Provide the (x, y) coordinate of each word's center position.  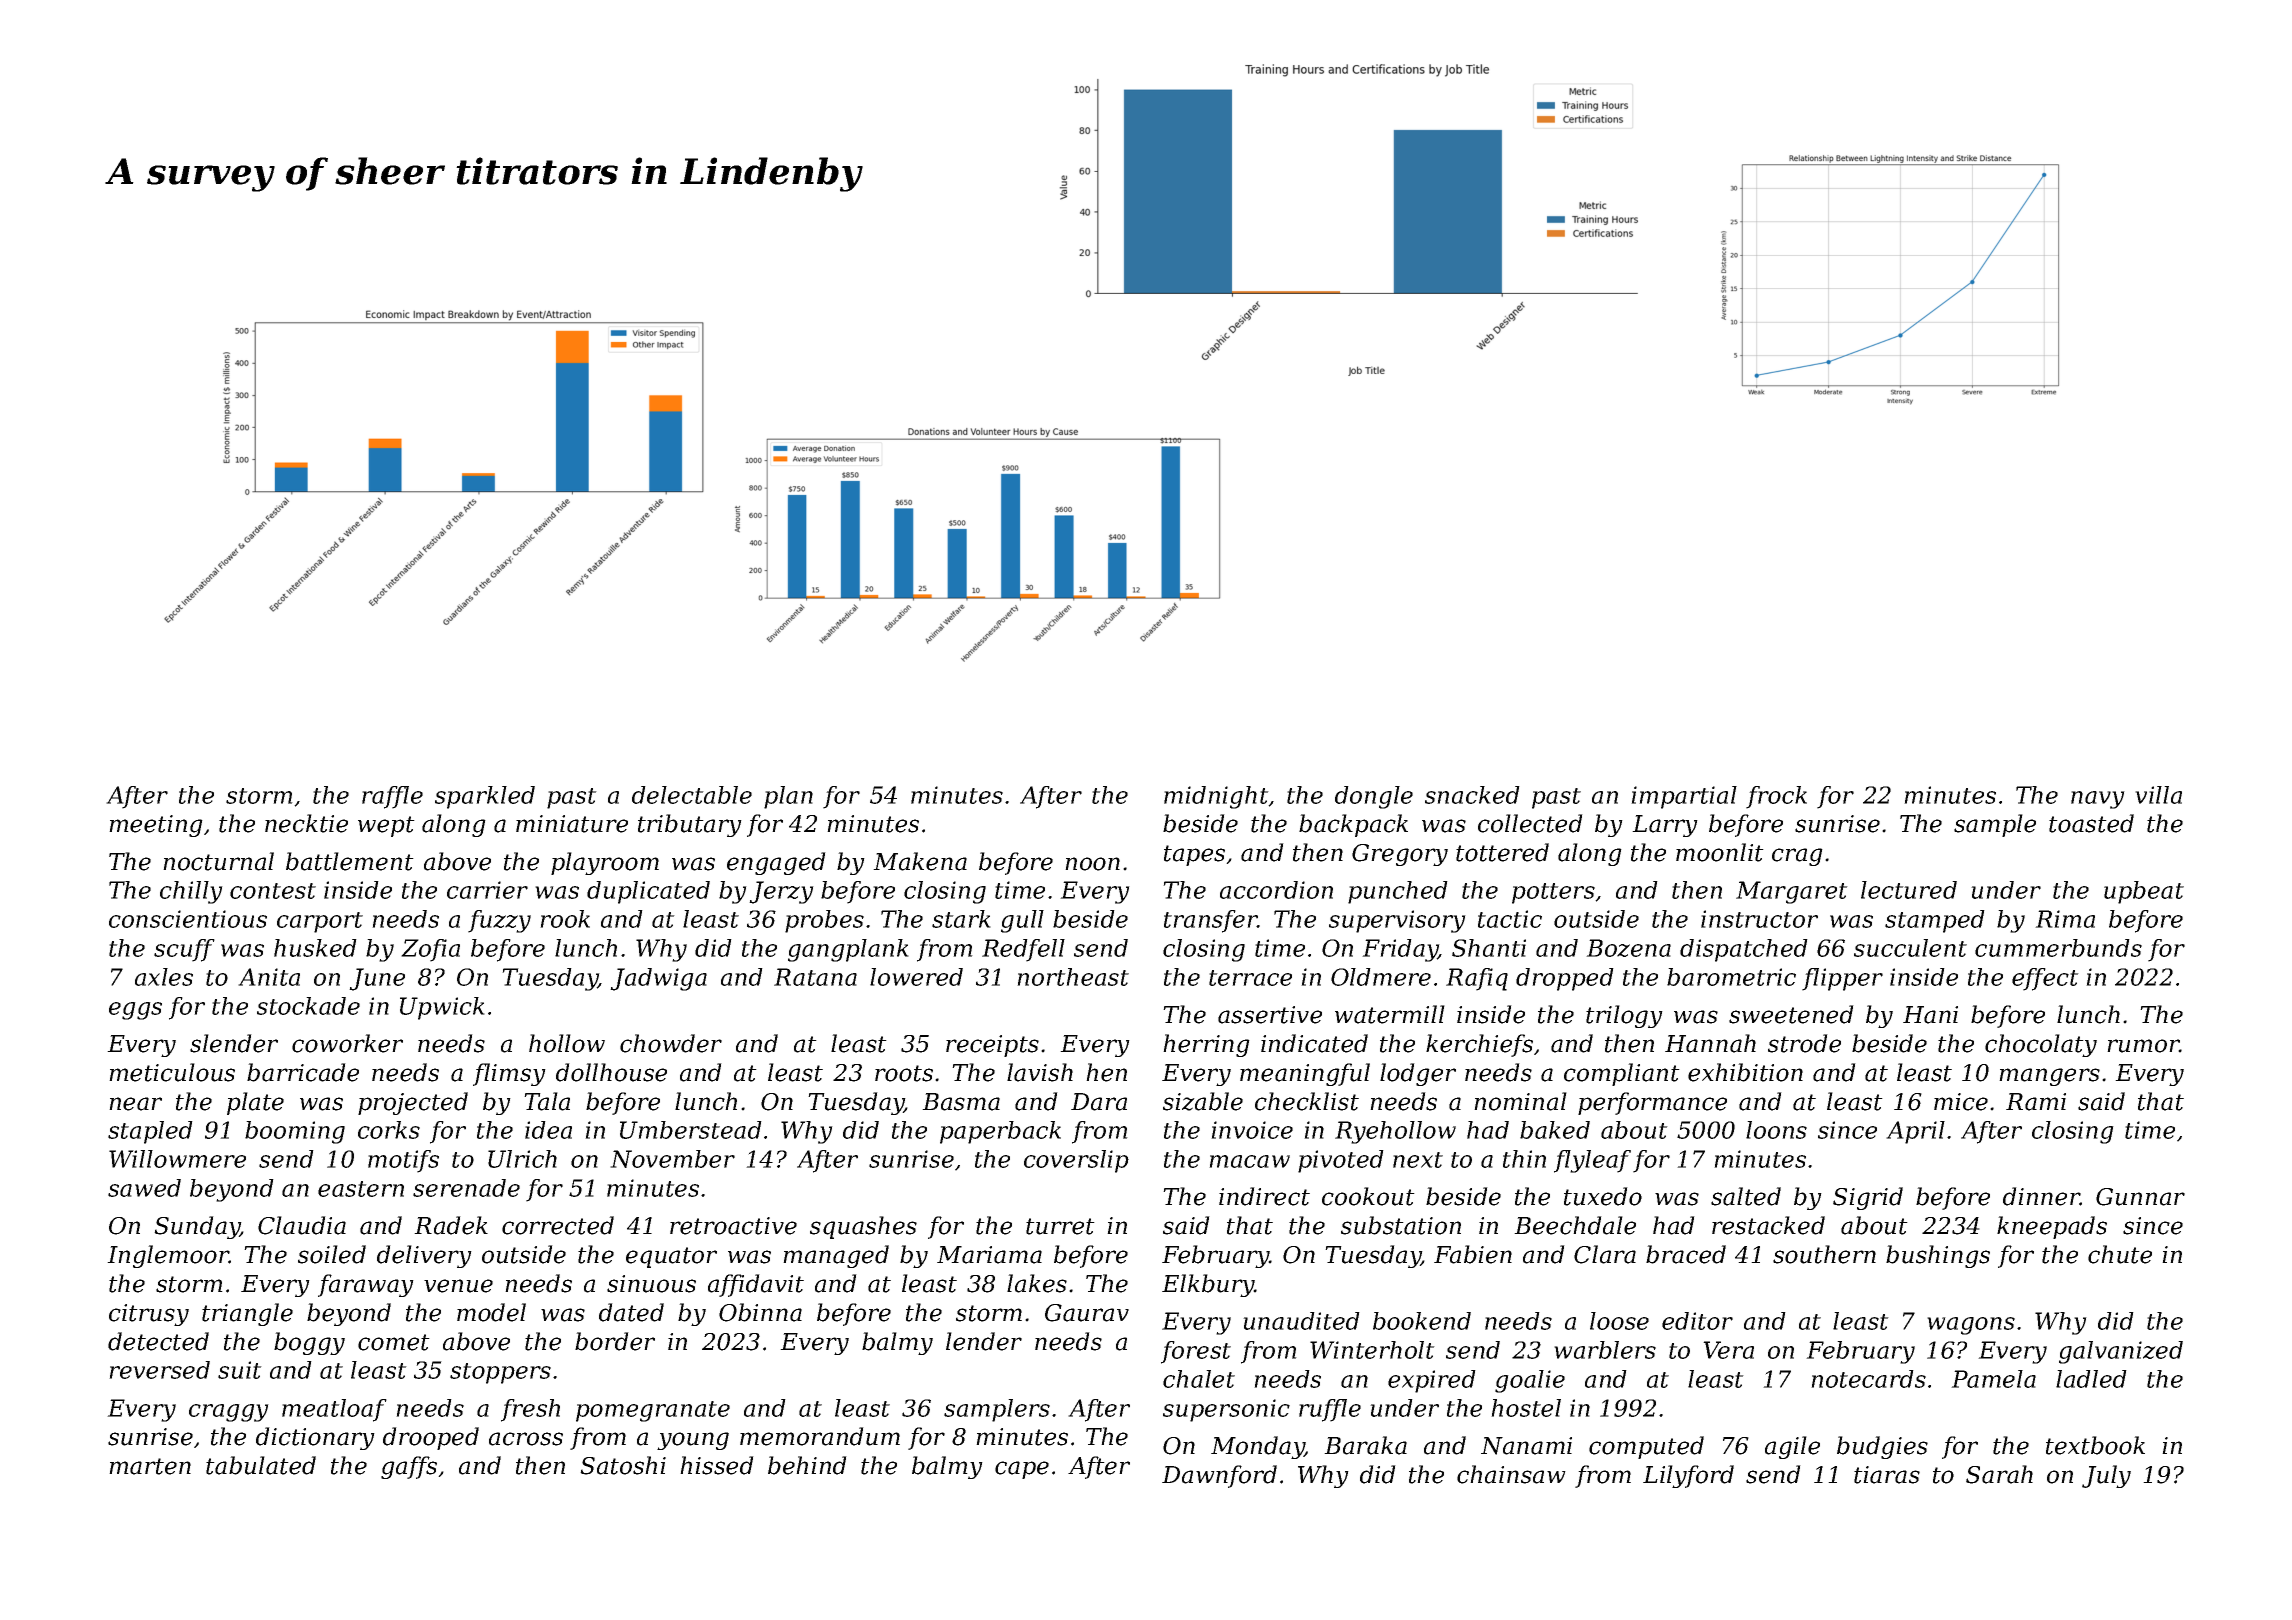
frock (1776, 797)
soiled (332, 1254)
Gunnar (2140, 1197)
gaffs (409, 1467)
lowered (916, 977)
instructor (1759, 919)
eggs (135, 1011)
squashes (863, 1227)
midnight (1216, 797)
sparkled (485, 797)
